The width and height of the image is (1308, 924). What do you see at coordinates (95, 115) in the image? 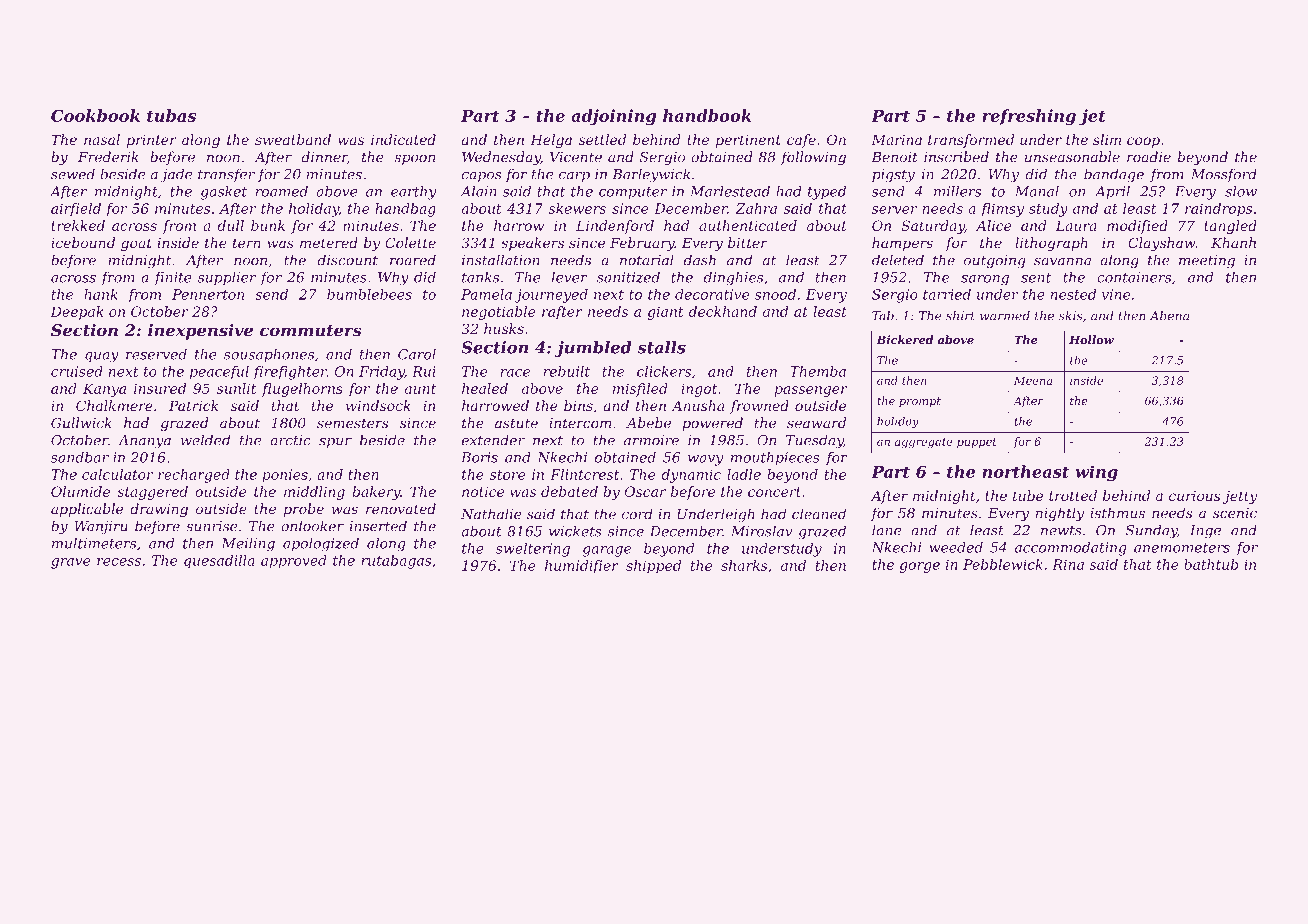
I see `Cookbook` at bounding box center [95, 115].
